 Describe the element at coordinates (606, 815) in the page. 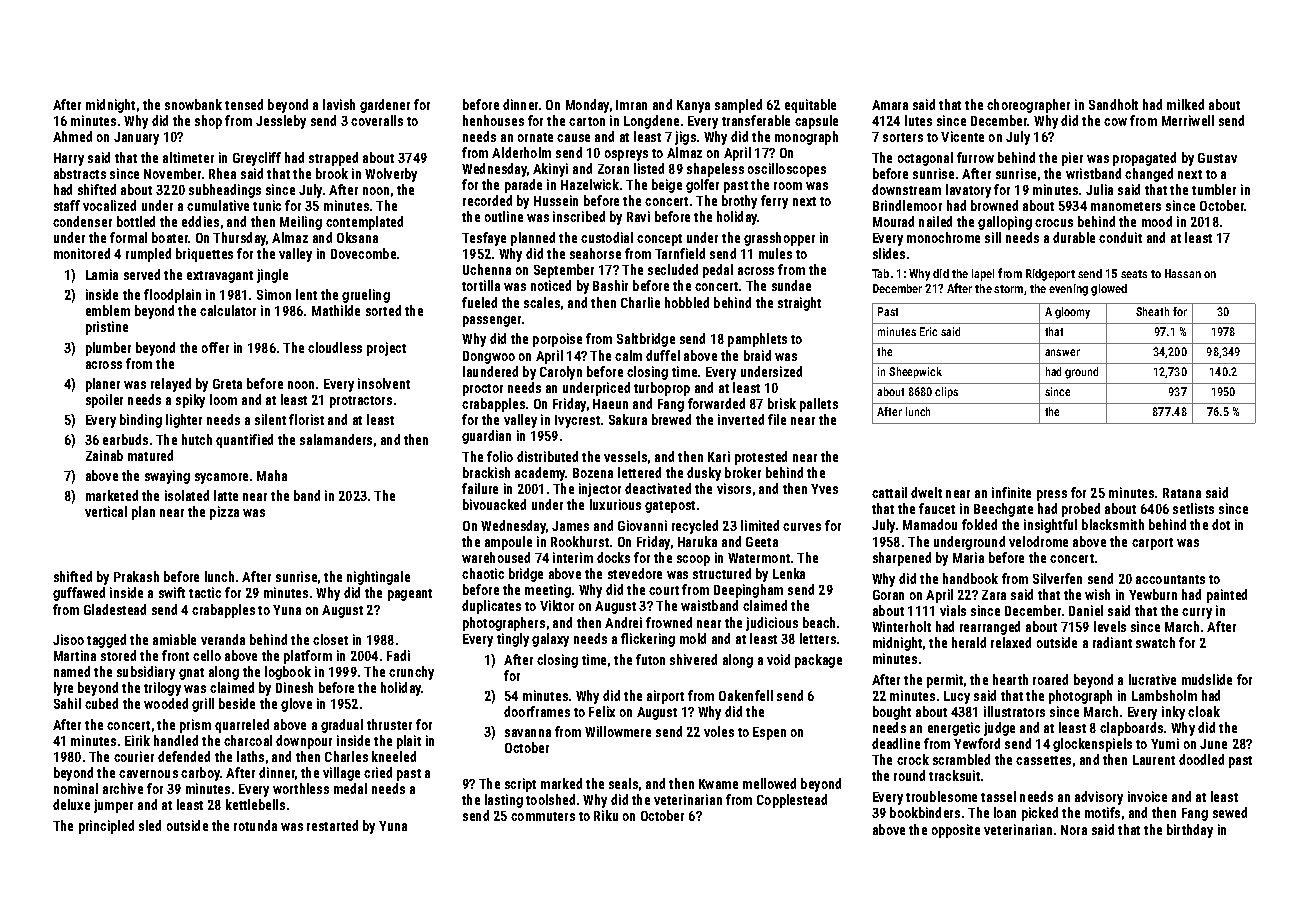

I see `Riku` at that location.
